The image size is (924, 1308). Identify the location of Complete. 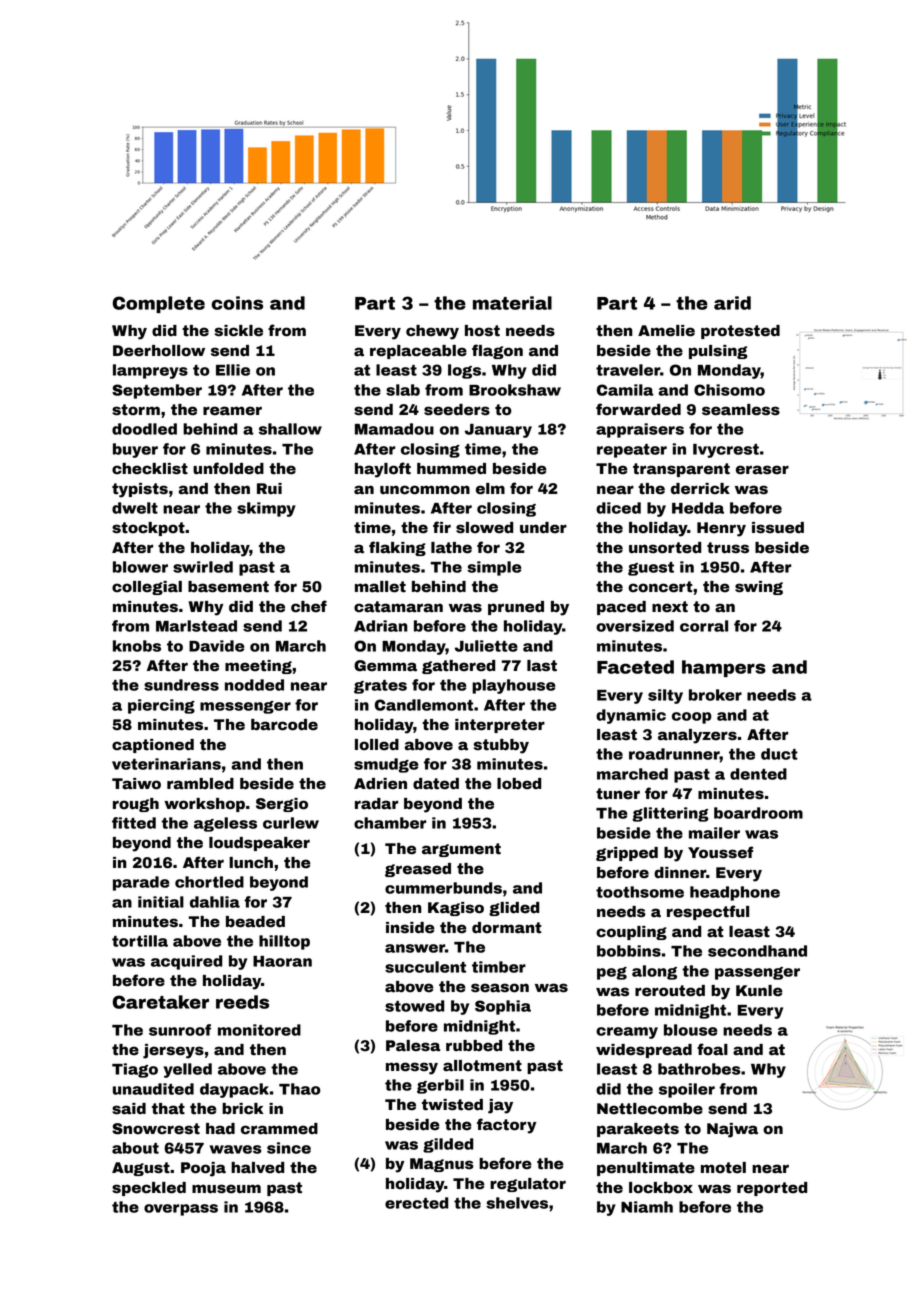
(159, 304).
